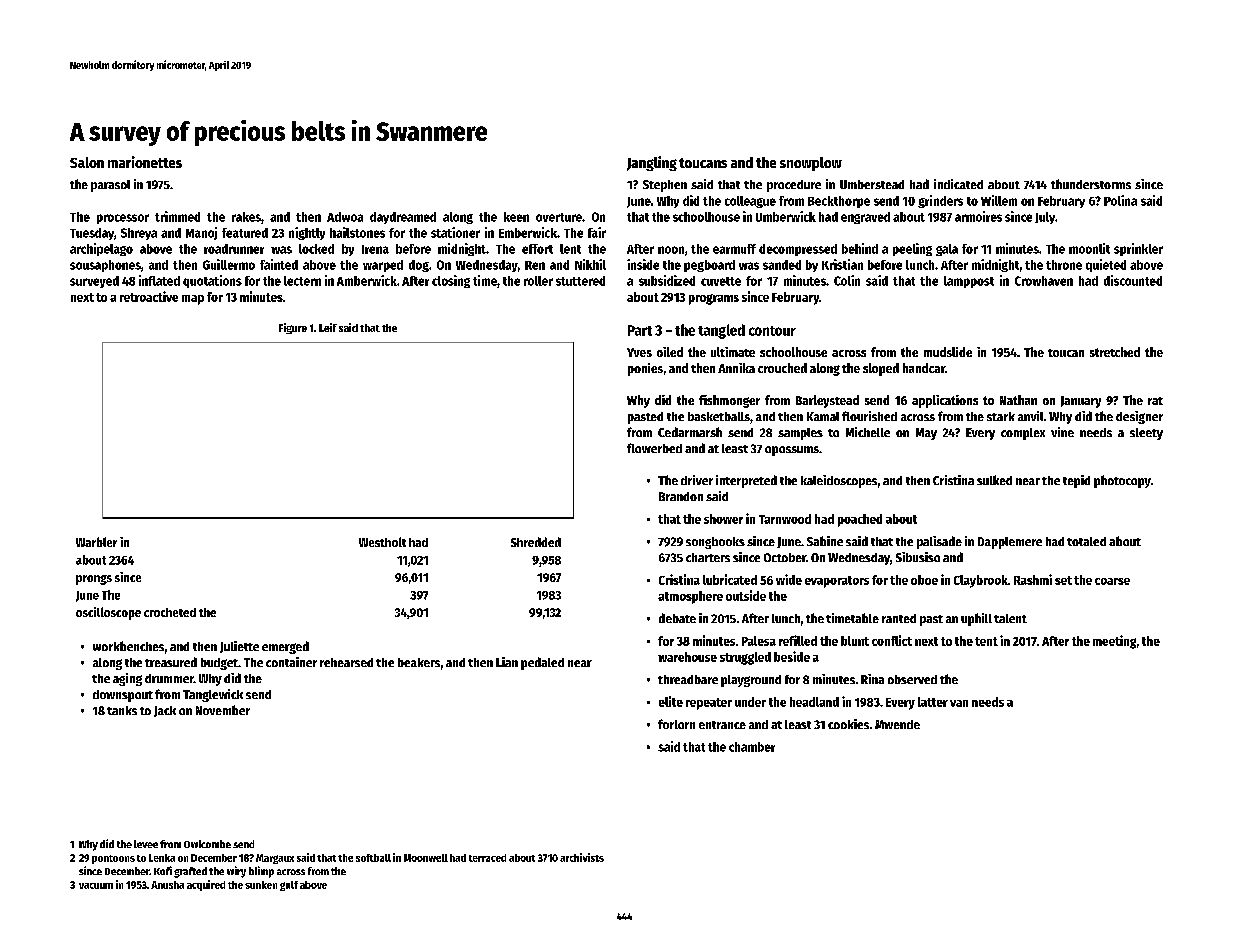  Describe the element at coordinates (645, 369) in the screenshot. I see `ponies` at that location.
